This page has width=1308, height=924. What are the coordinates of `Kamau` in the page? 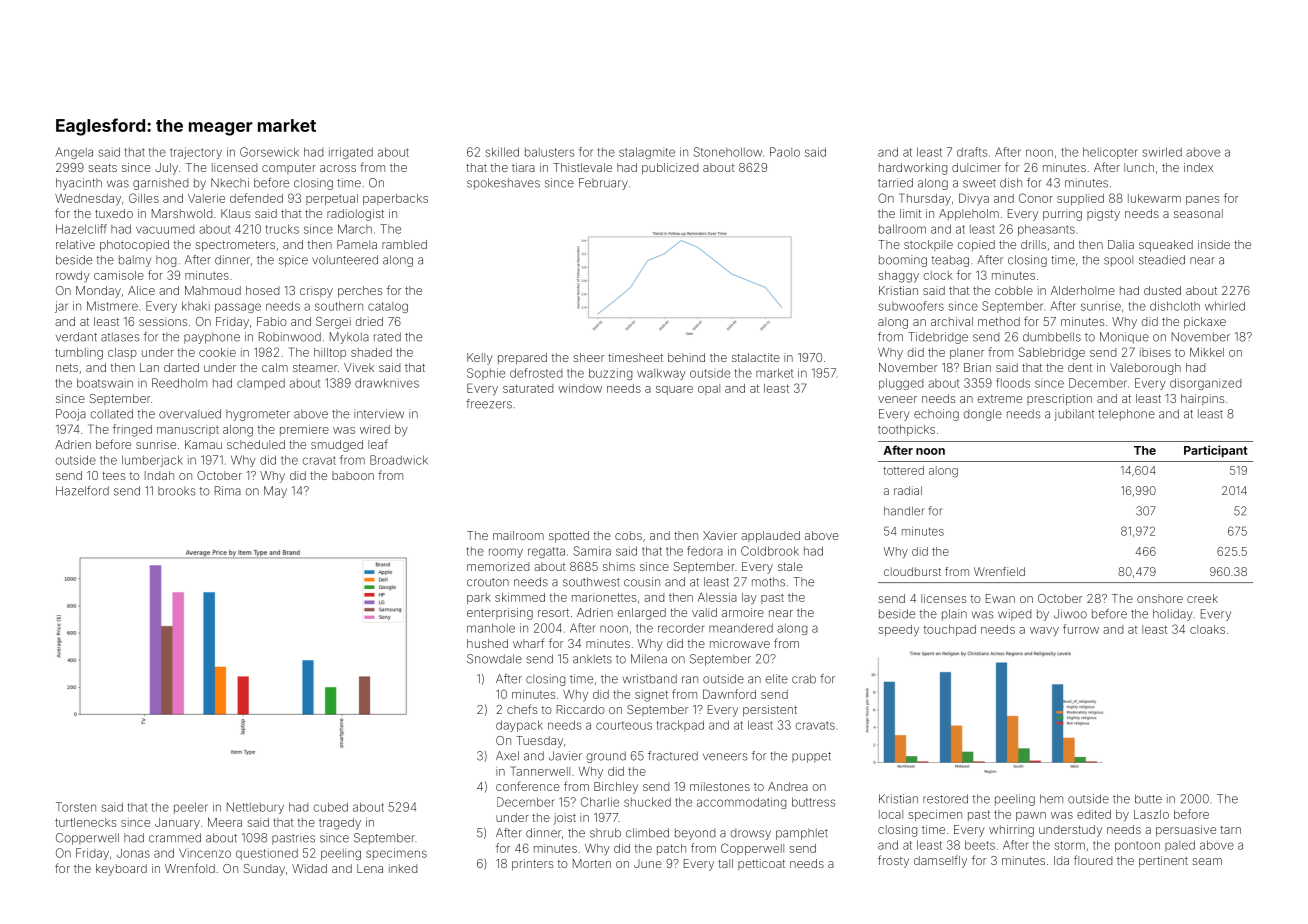 It's located at (203, 444).
